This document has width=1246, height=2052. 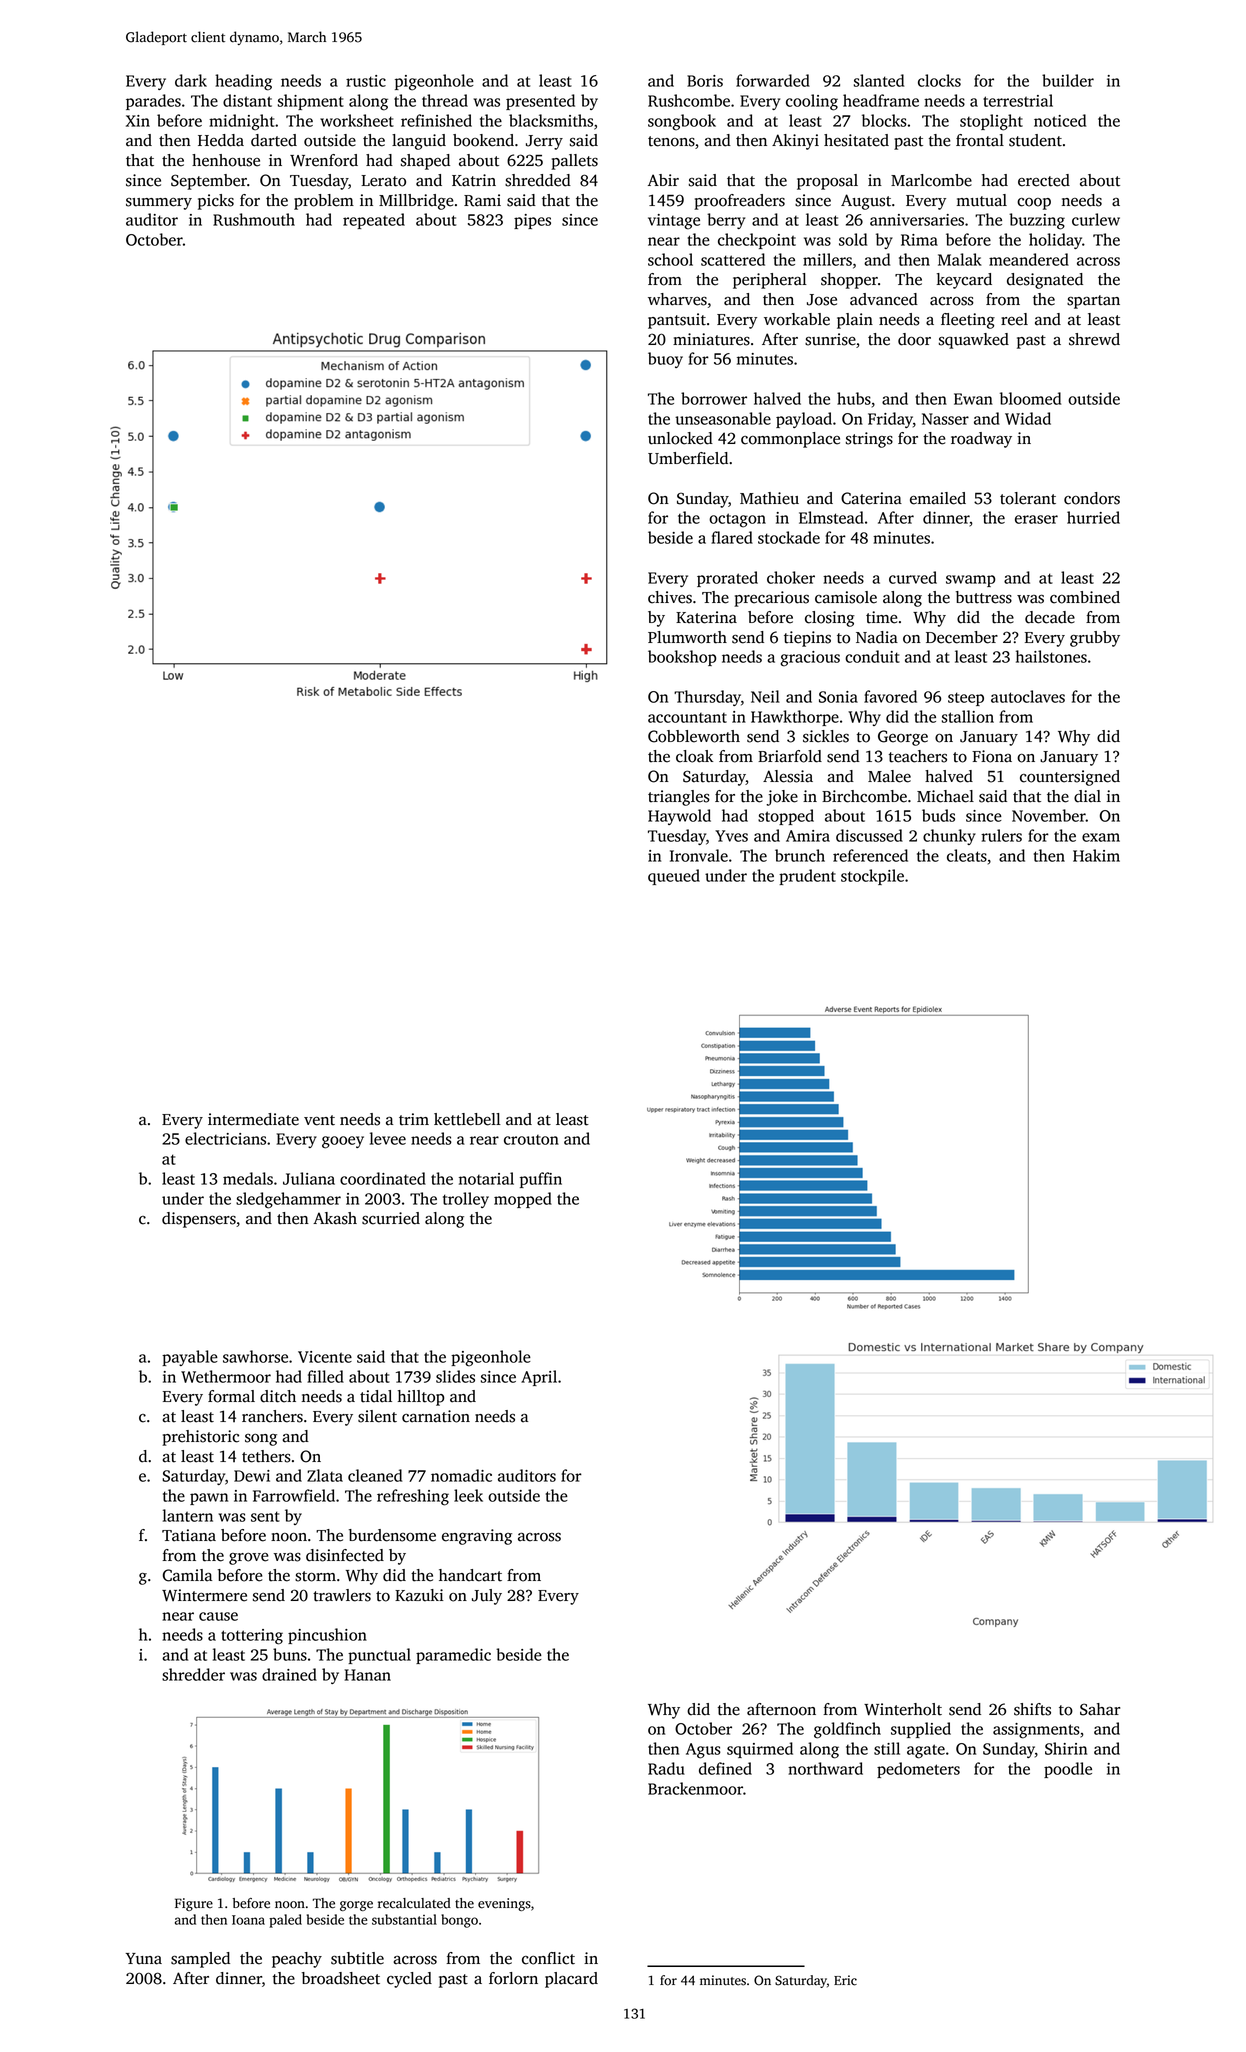 What do you see at coordinates (939, 80) in the document?
I see `clocks` at bounding box center [939, 80].
